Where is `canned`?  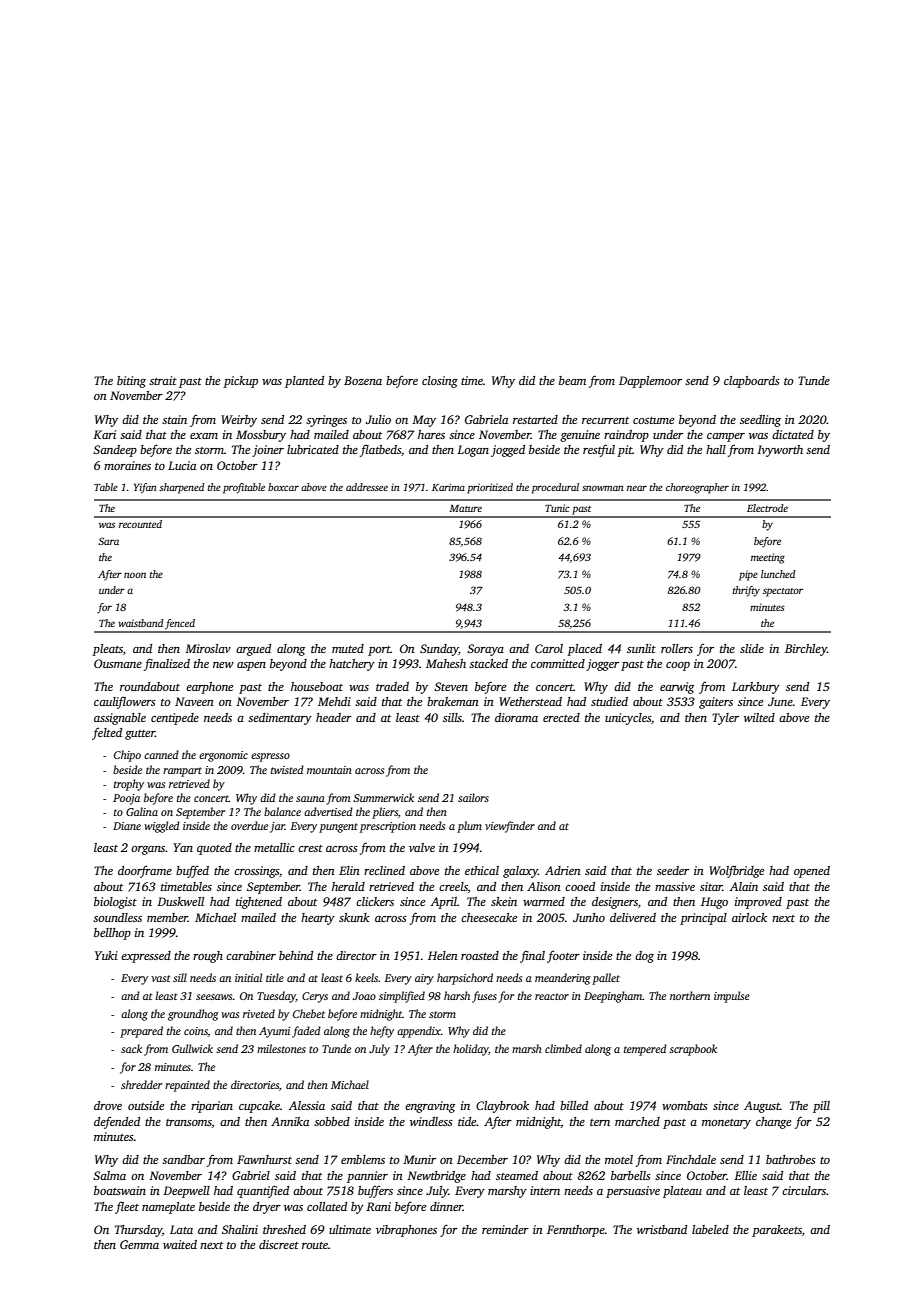
canned is located at coordinates (161, 754).
